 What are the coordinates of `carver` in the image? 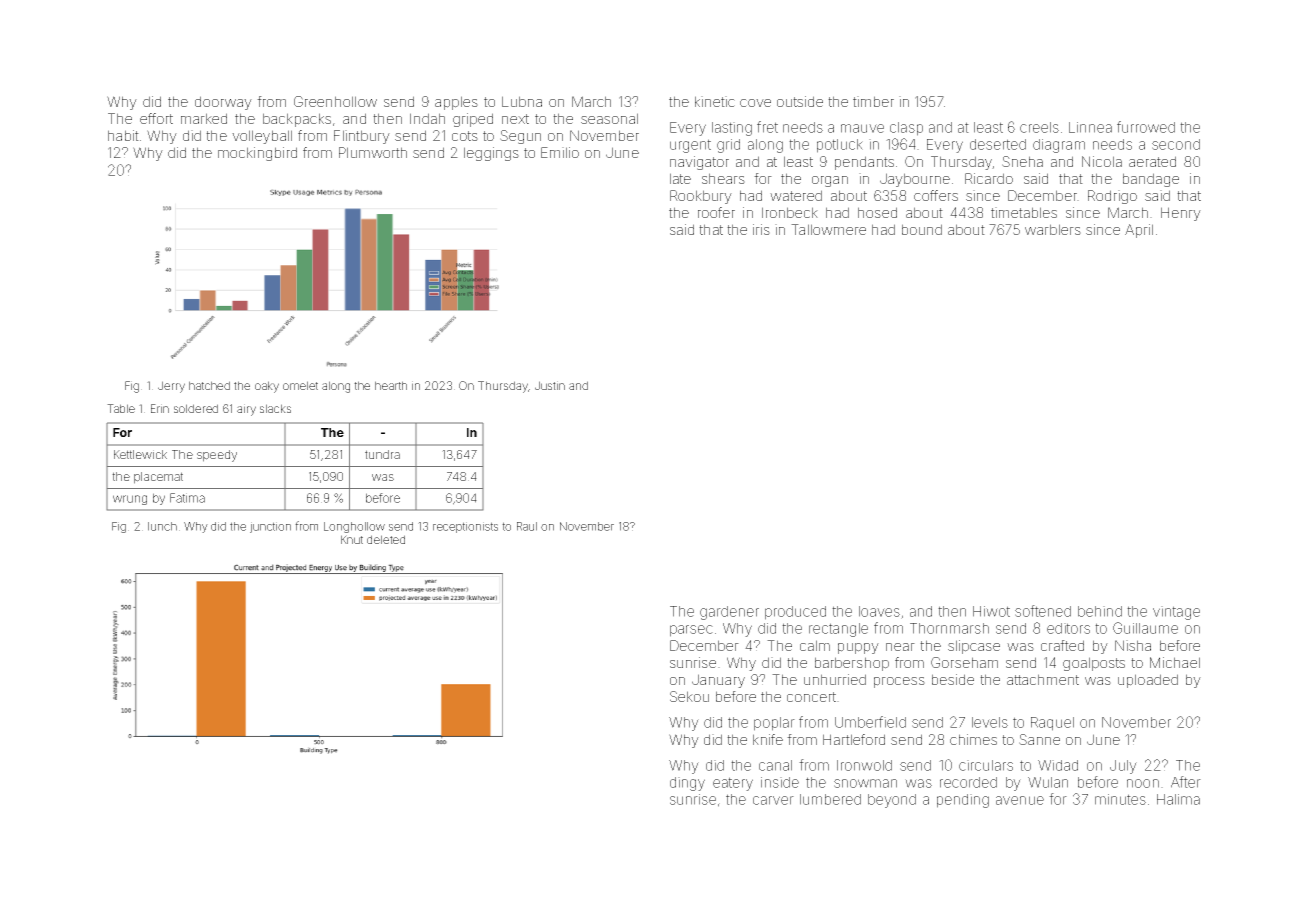 It's located at (773, 800).
